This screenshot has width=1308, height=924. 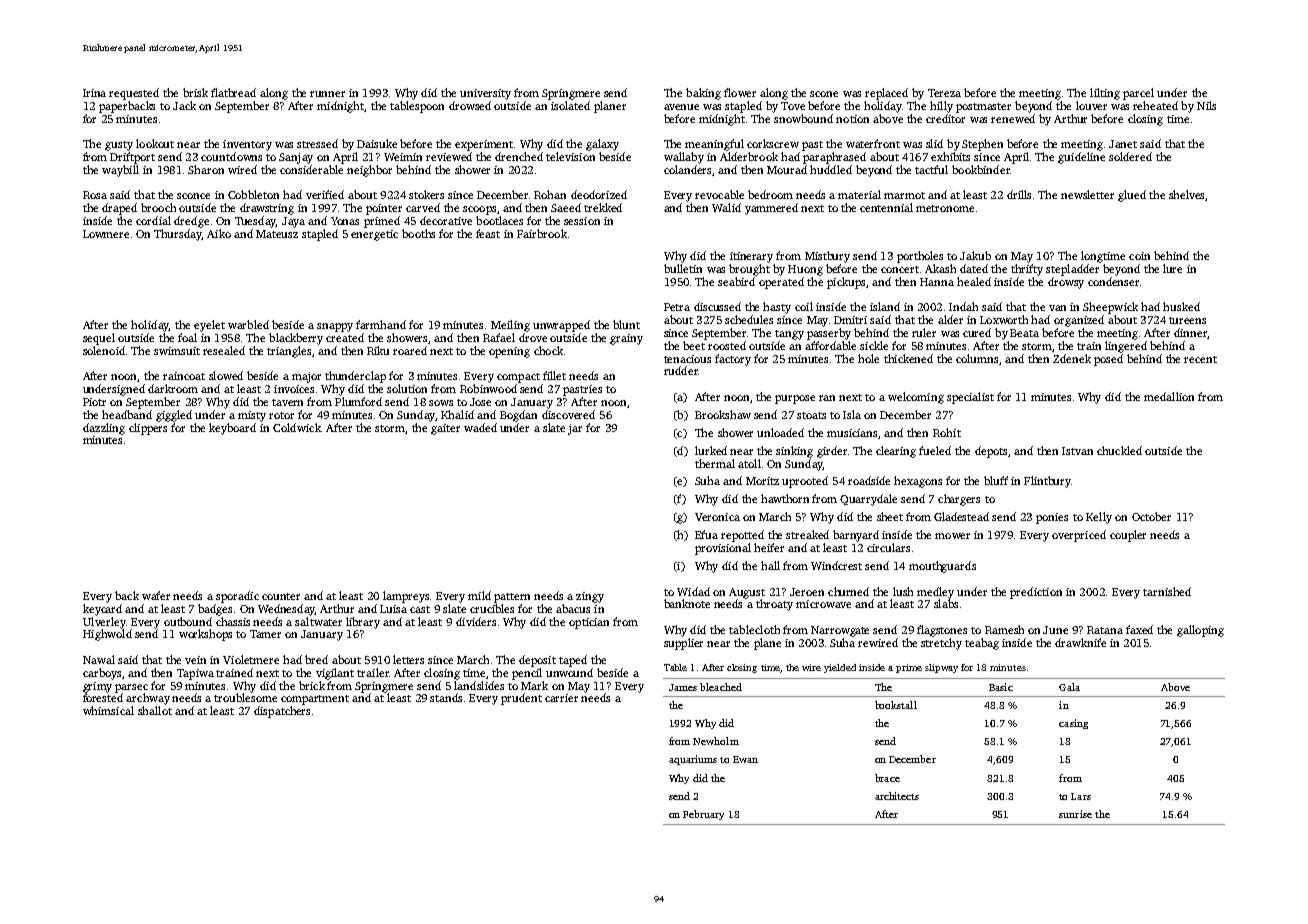 I want to click on neighbor, so click(x=369, y=171).
